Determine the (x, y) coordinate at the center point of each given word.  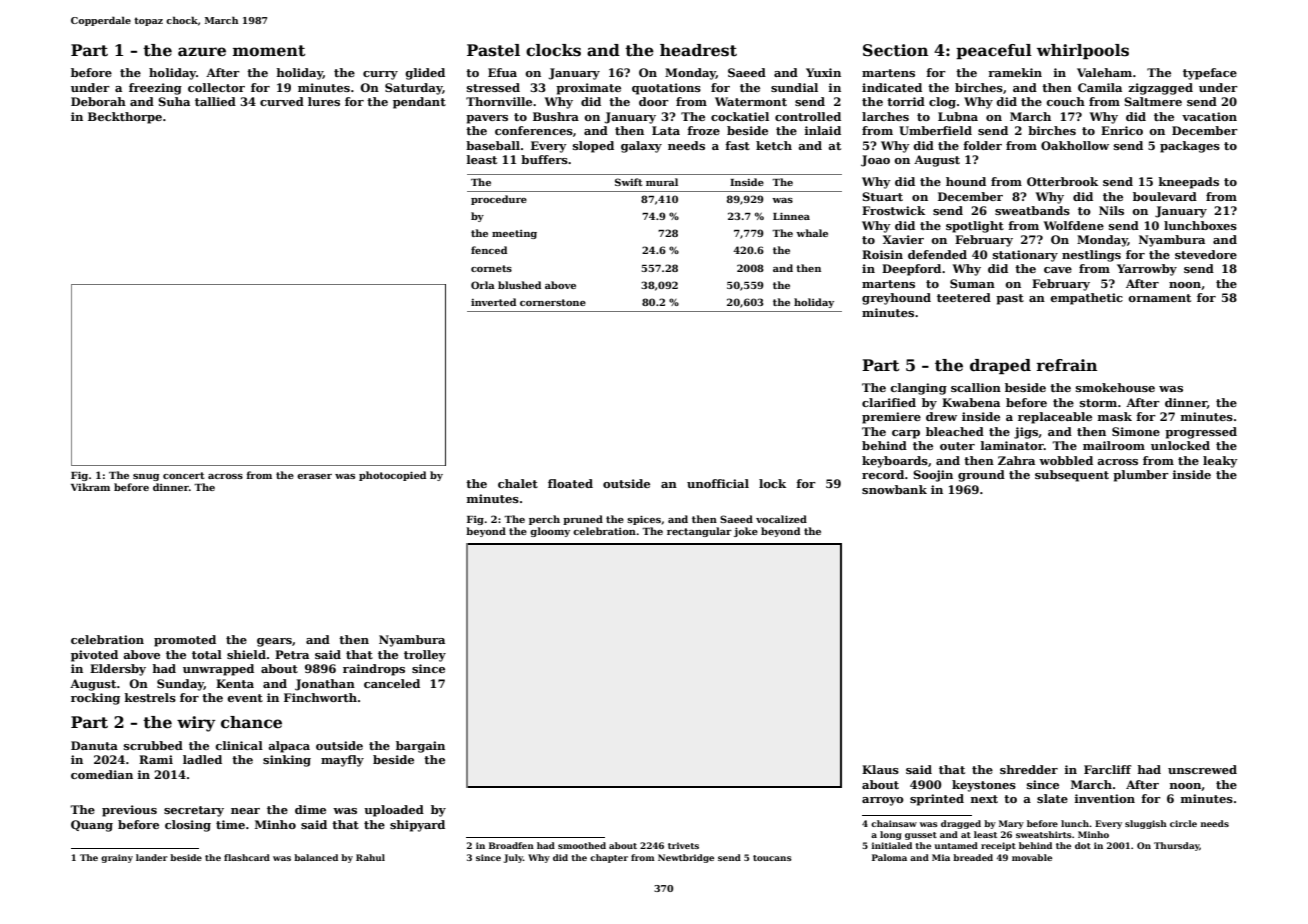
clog (942, 103)
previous (129, 811)
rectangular (699, 532)
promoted (185, 641)
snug (146, 477)
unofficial (718, 483)
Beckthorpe (125, 118)
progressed (1201, 433)
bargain (420, 747)
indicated (892, 87)
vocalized (781, 519)
